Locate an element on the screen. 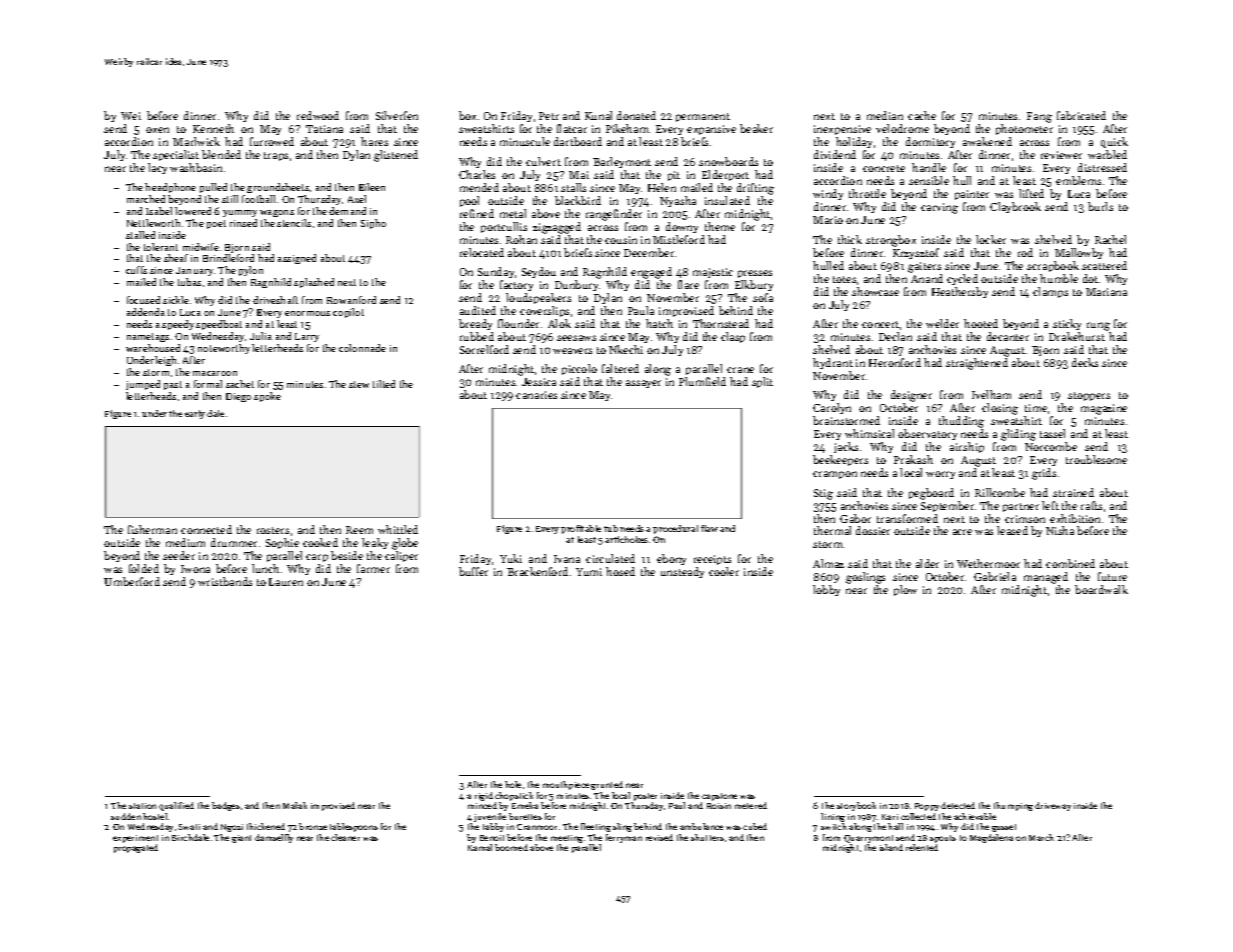 The image size is (1233, 952). decanter is located at coordinates (1008, 336).
